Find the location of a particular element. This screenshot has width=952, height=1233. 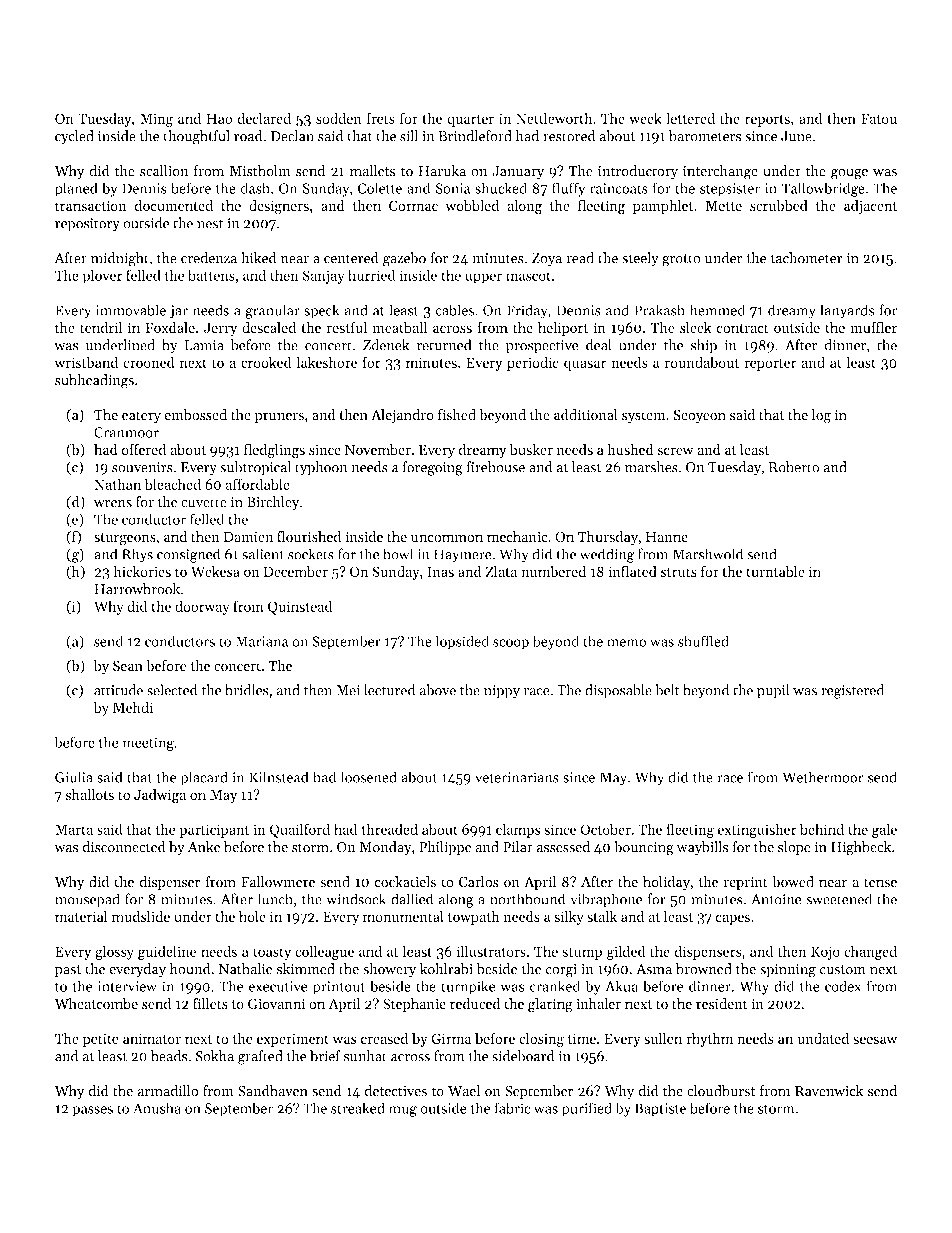

sturgeons is located at coordinates (125, 539).
